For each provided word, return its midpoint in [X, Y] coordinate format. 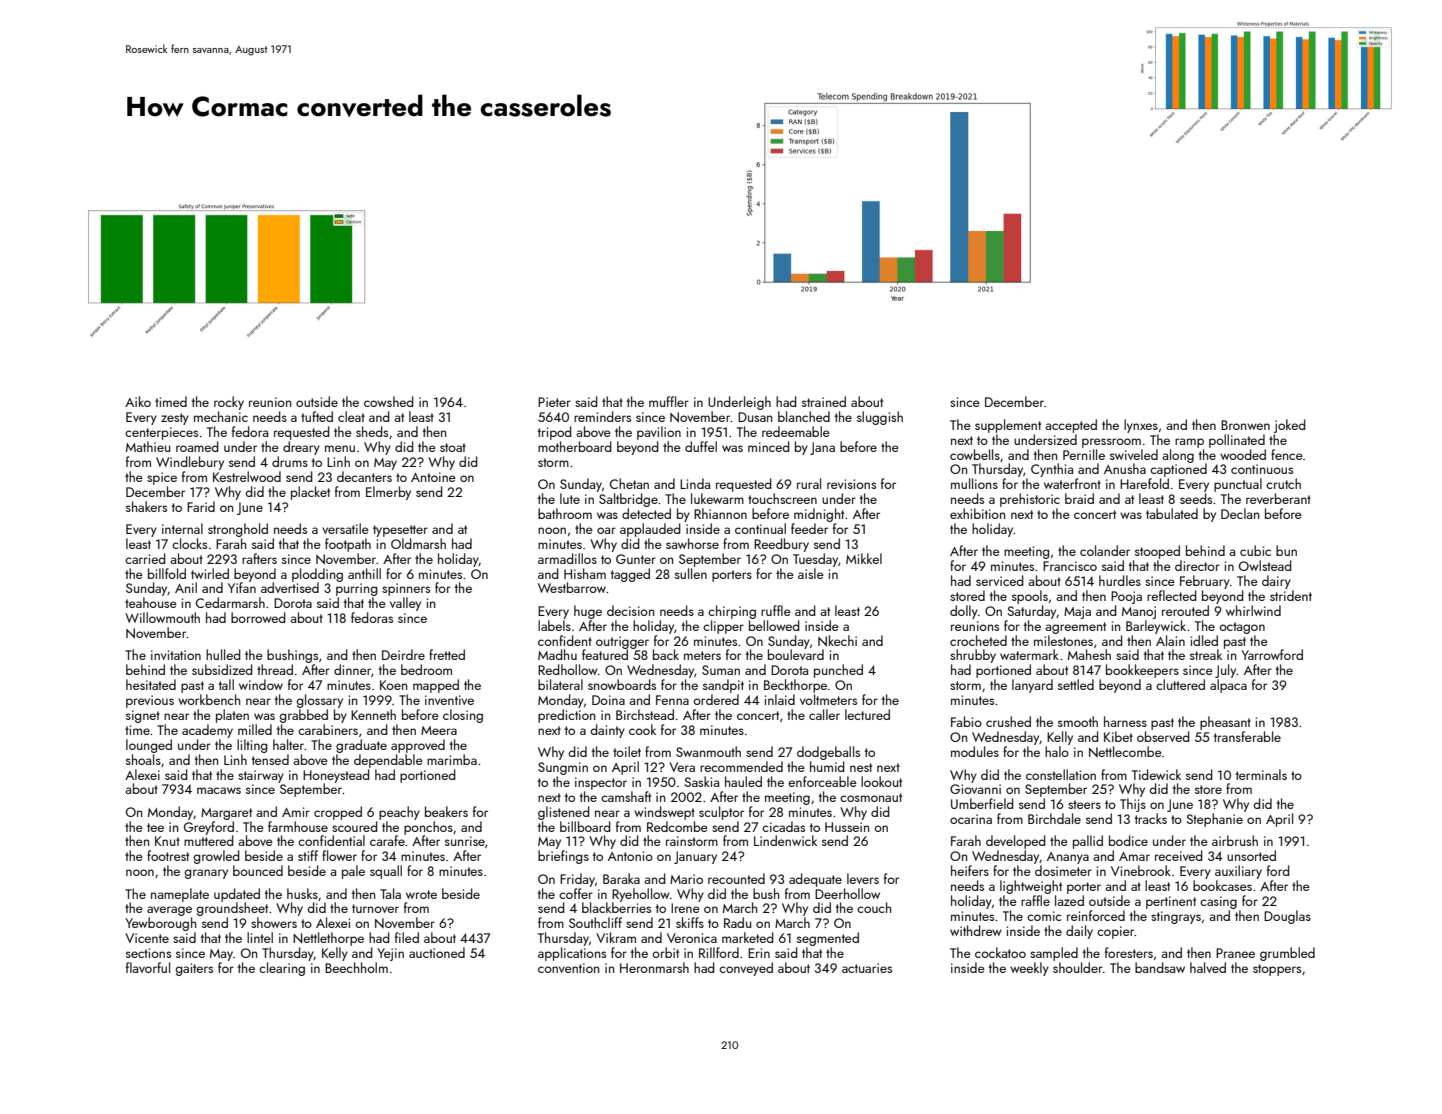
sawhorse [692, 543]
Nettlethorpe [328, 939]
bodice [1128, 840]
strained [824, 401]
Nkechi [837, 641]
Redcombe [677, 826]
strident [1291, 595]
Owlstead [1265, 565]
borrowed [258, 617]
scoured [355, 826]
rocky [229, 403]
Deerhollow [847, 893]
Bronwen [1245, 425]
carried [145, 558]
